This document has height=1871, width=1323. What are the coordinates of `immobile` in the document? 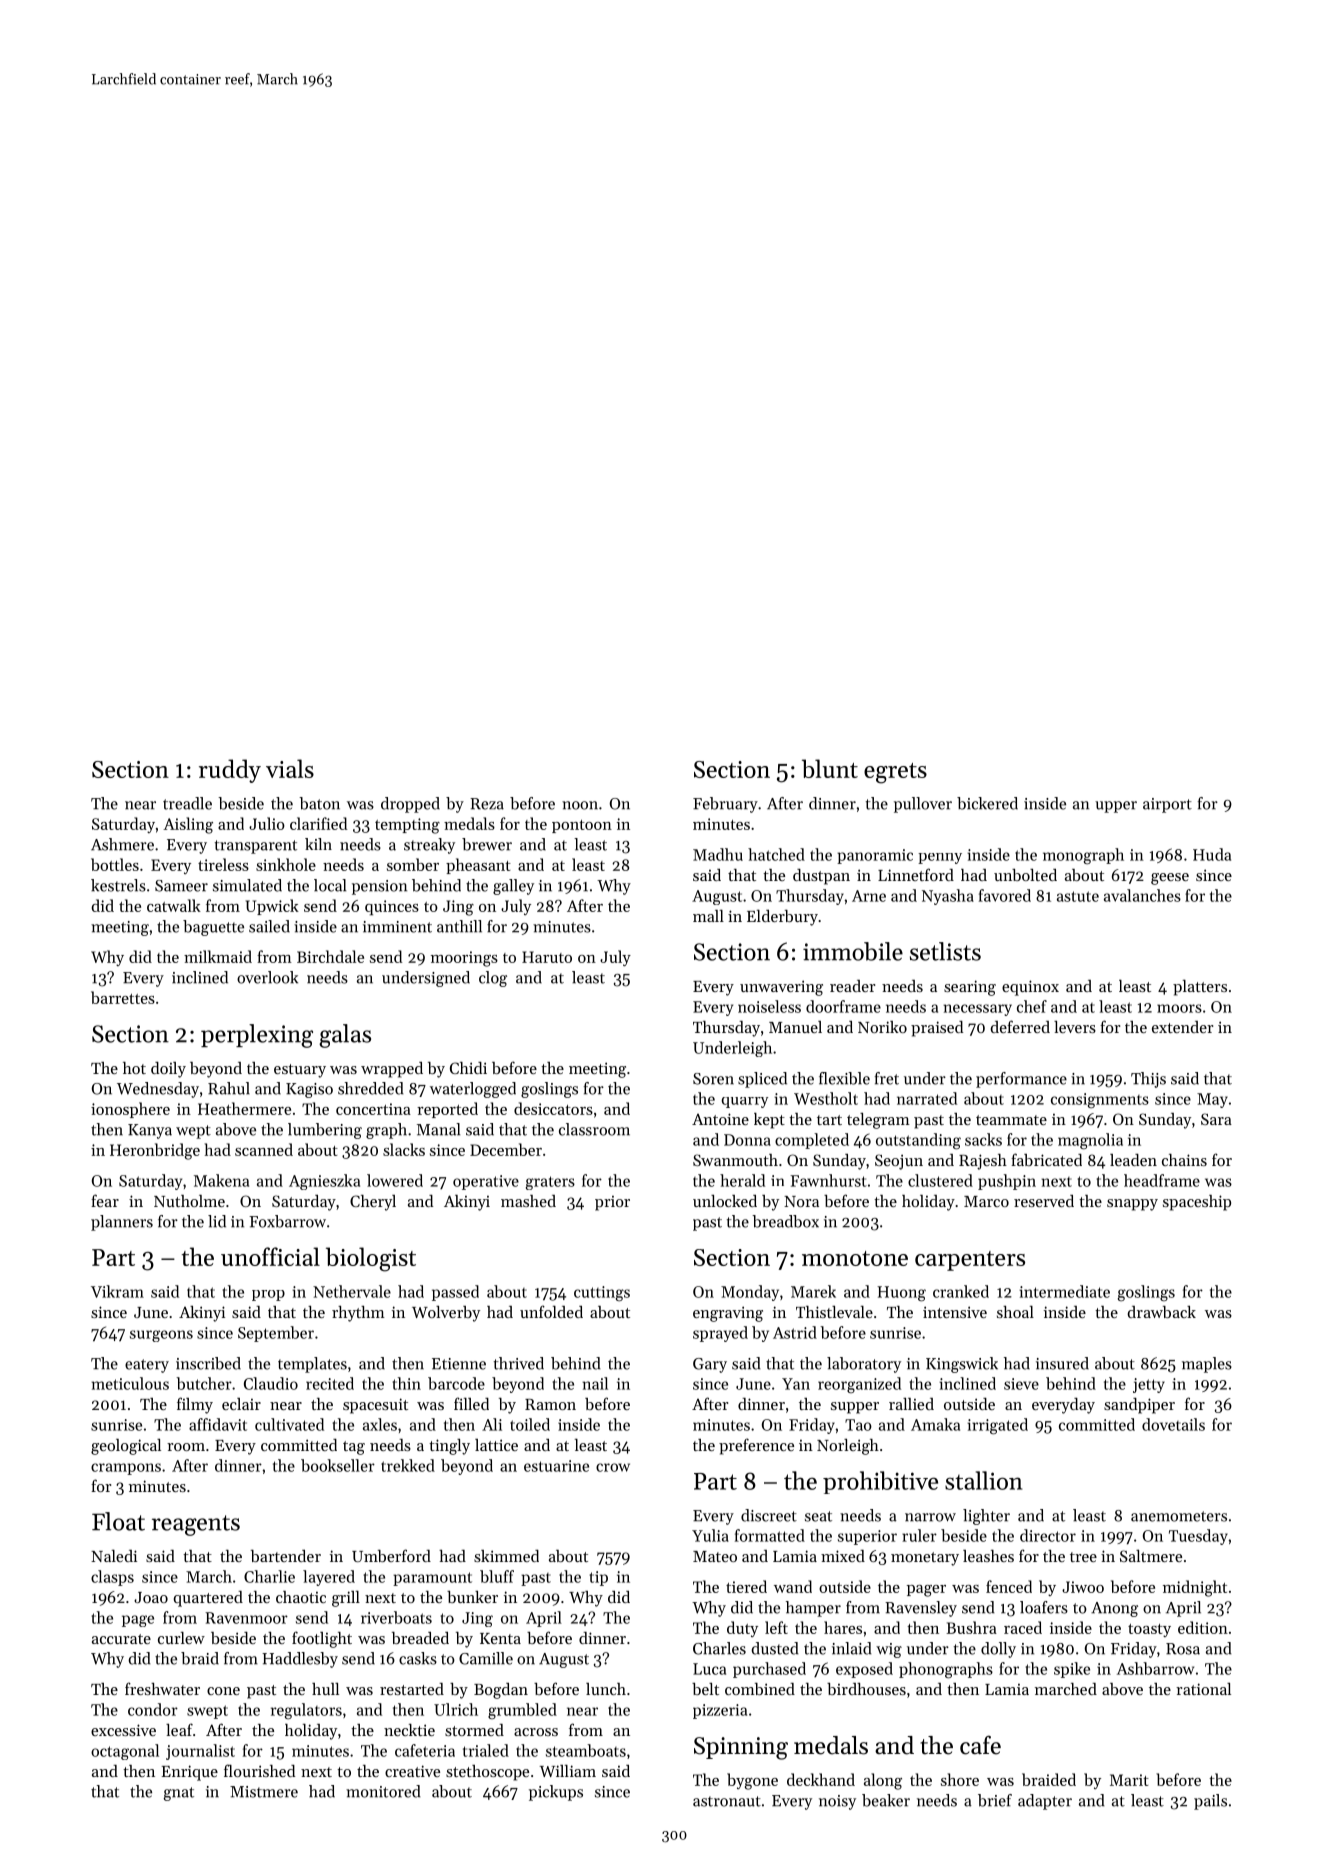 It's located at (853, 951).
